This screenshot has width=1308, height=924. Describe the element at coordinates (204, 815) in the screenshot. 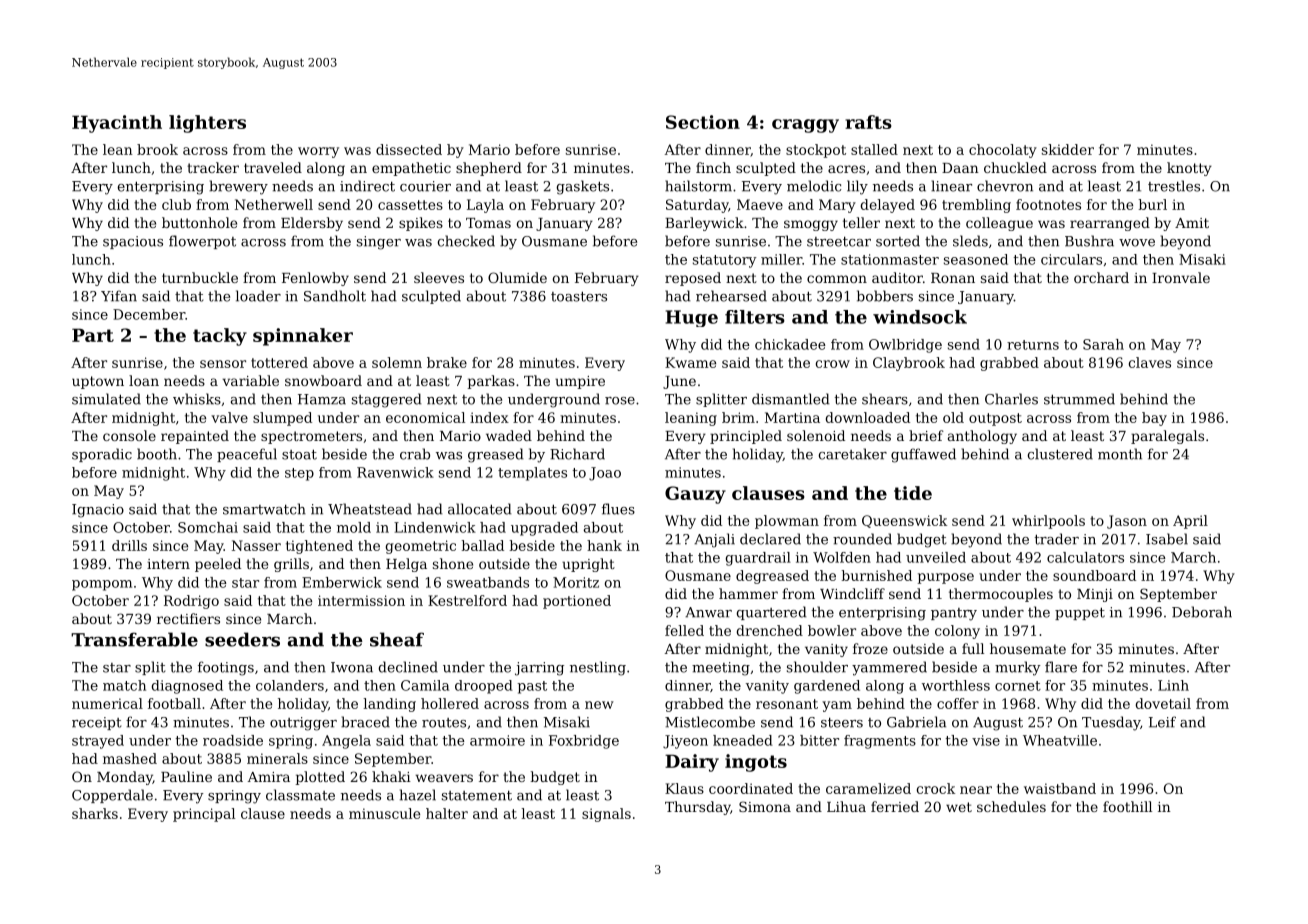

I see `principal` at that location.
